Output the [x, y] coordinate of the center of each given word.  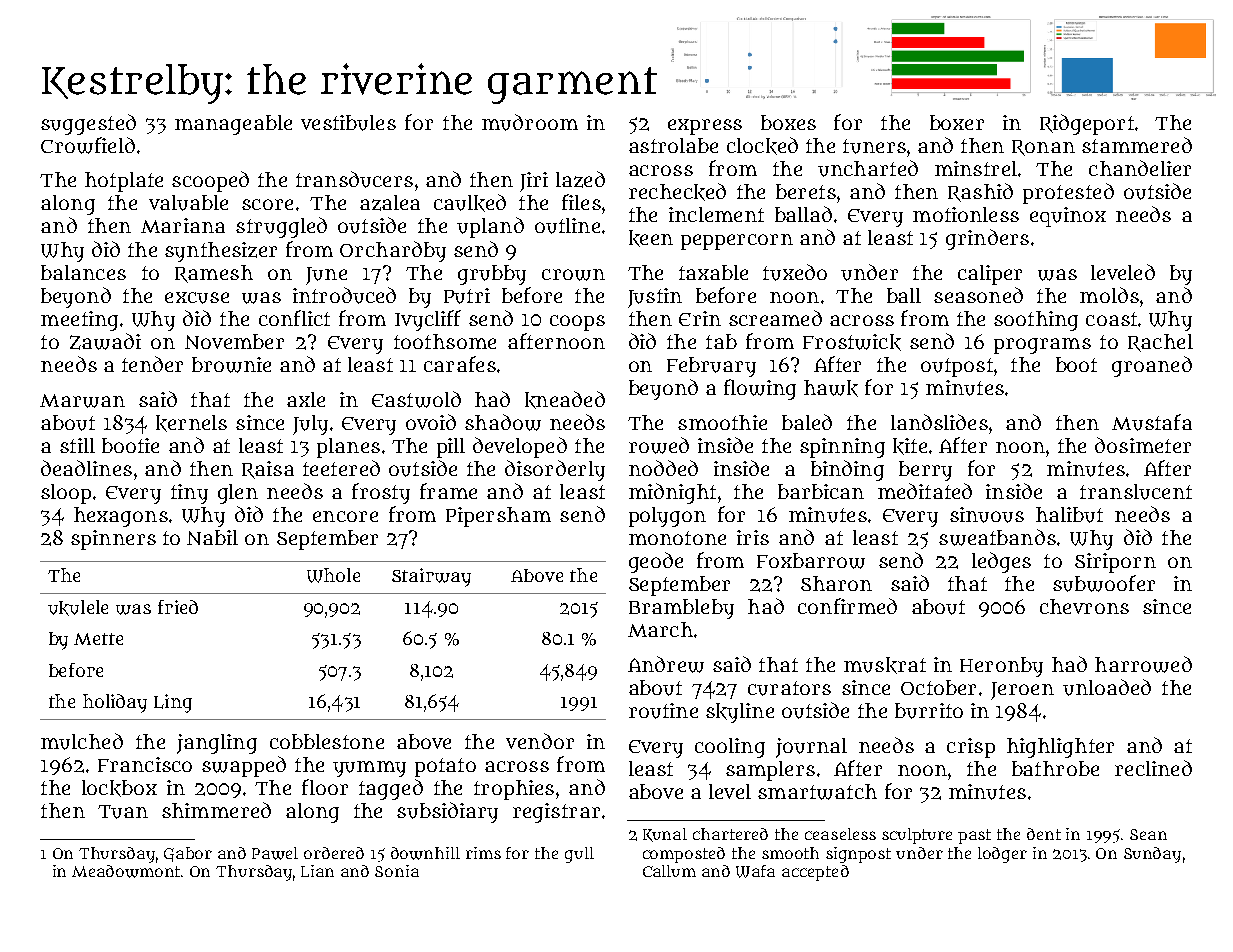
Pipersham [498, 517]
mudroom [530, 122]
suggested [88, 124]
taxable [713, 272]
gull [579, 855]
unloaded [1107, 687]
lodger [1002, 855]
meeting [79, 321]
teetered [341, 468]
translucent [1136, 492]
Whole [333, 575]
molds [1109, 295]
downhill [425, 853]
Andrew [666, 664]
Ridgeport [1087, 124]
